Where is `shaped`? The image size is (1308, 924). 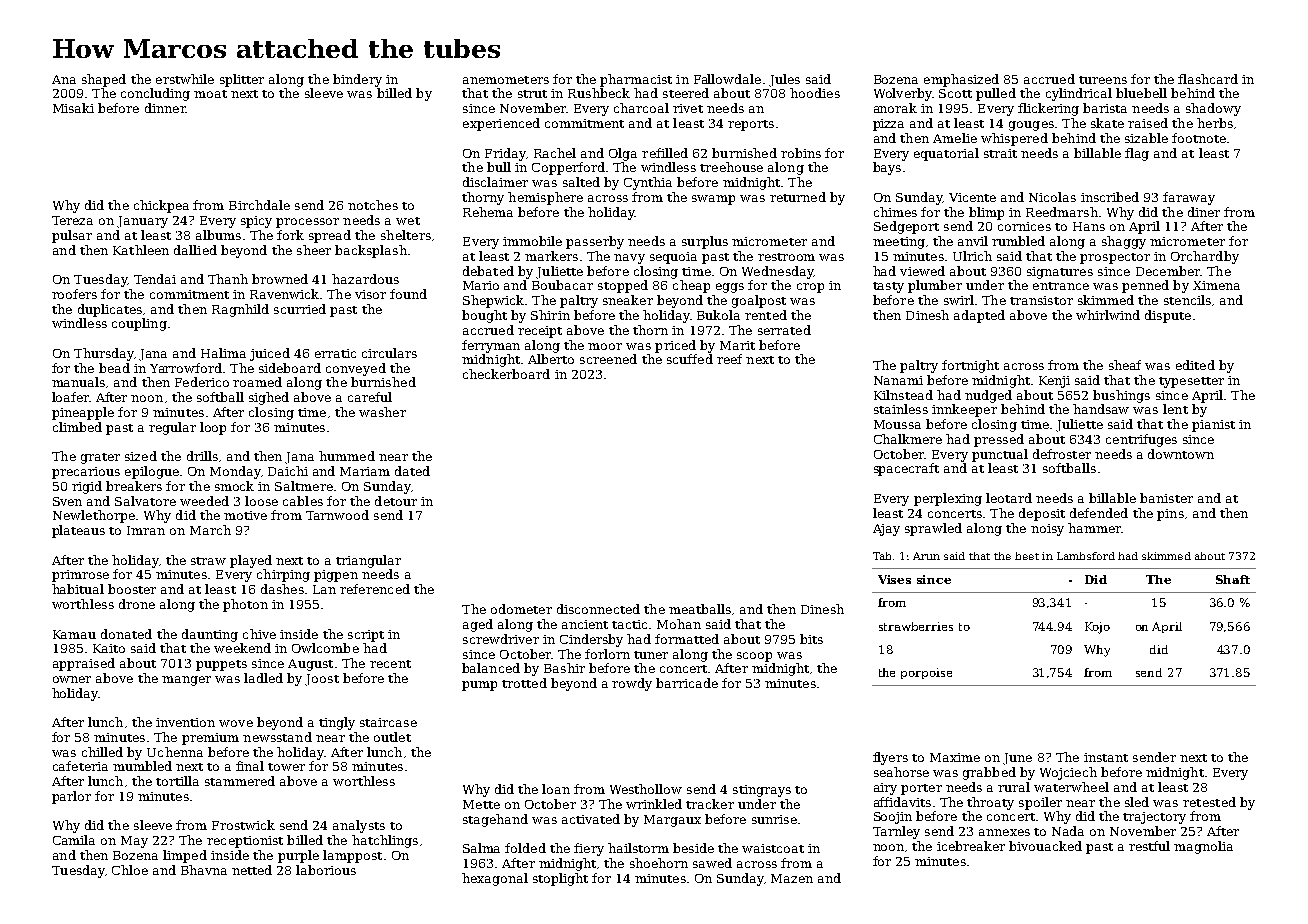
shaped is located at coordinates (104, 80).
